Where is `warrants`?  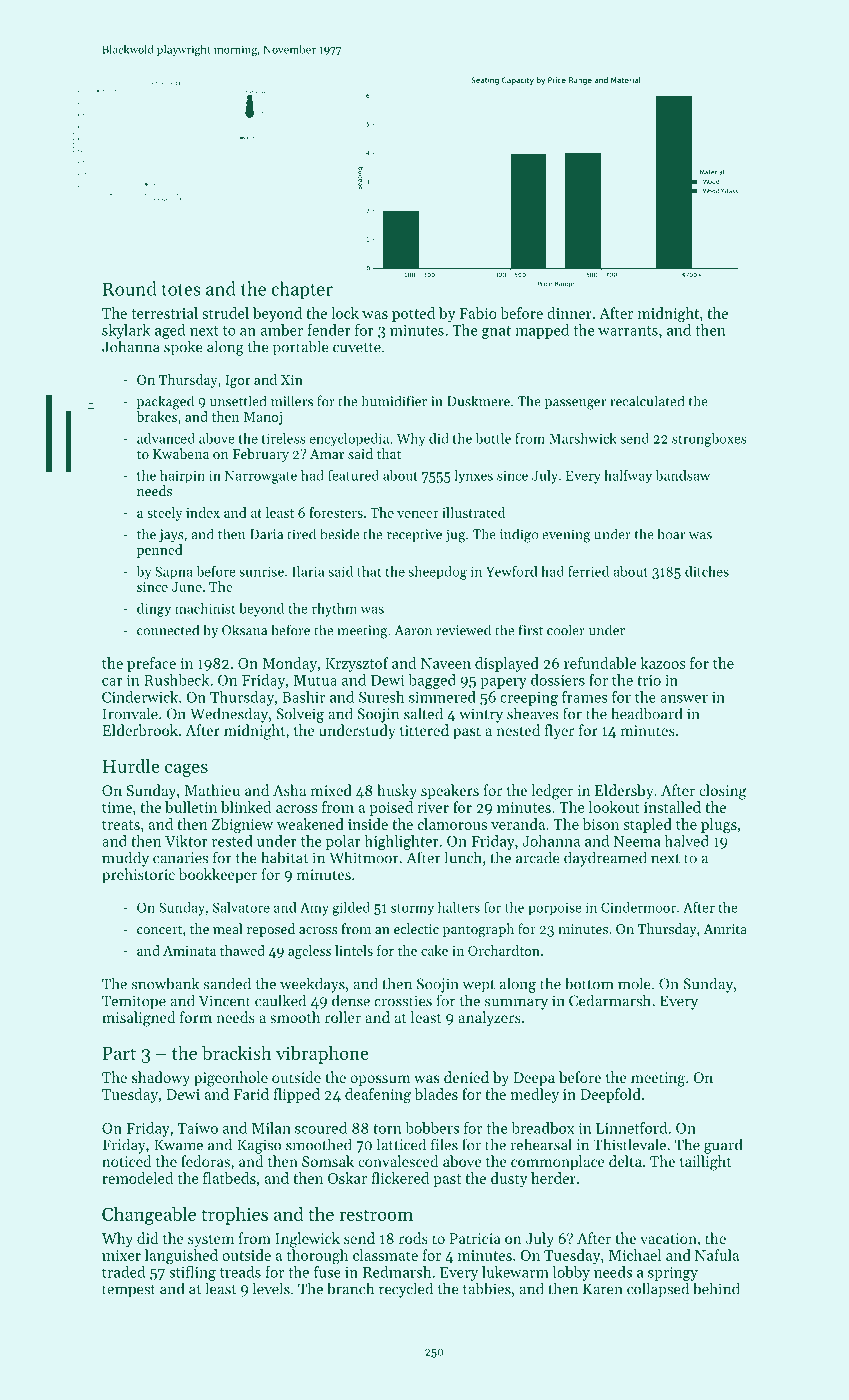
warrants is located at coordinates (628, 331).
